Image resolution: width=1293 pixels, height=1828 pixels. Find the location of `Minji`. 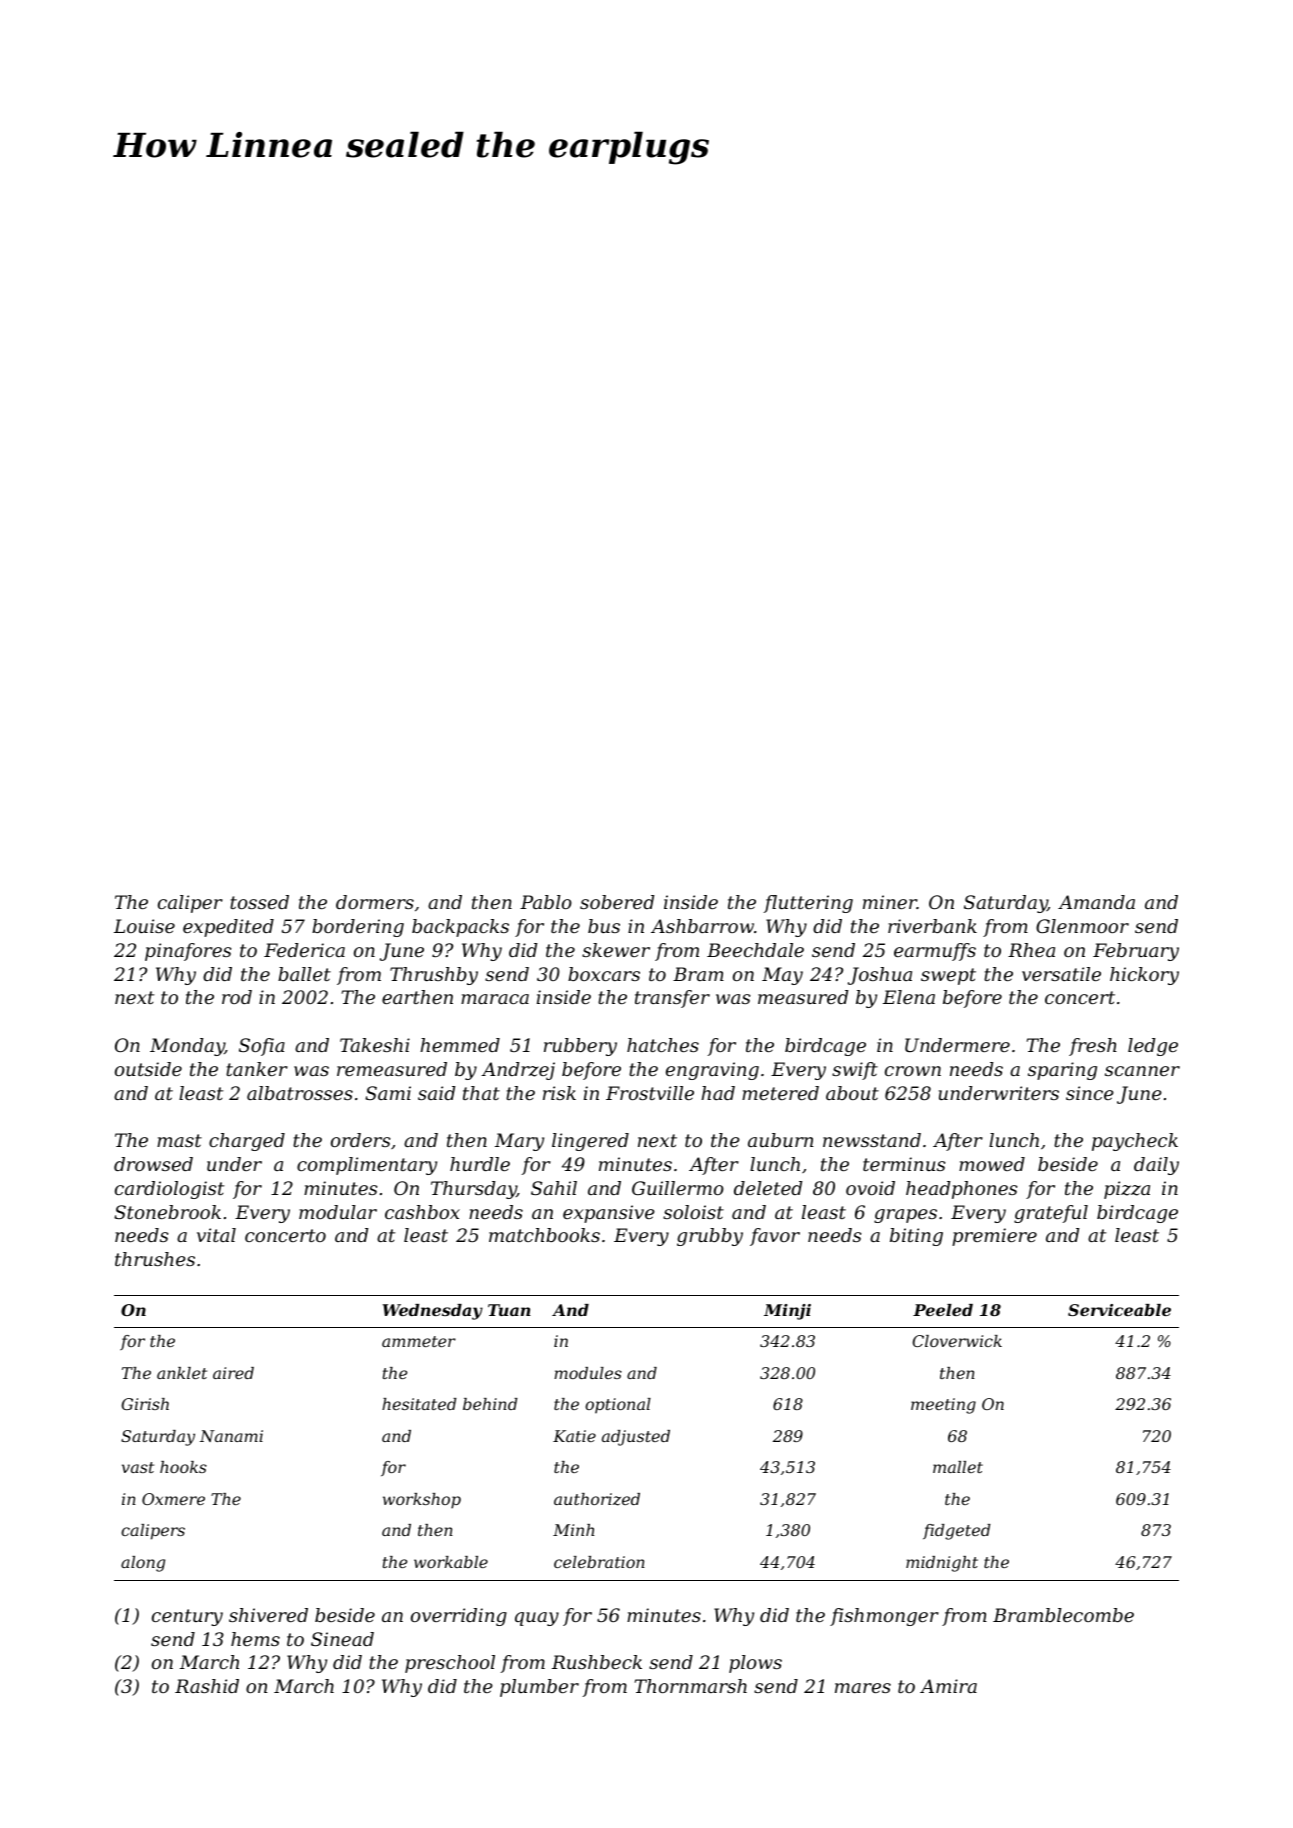

Minji is located at coordinates (787, 1312).
